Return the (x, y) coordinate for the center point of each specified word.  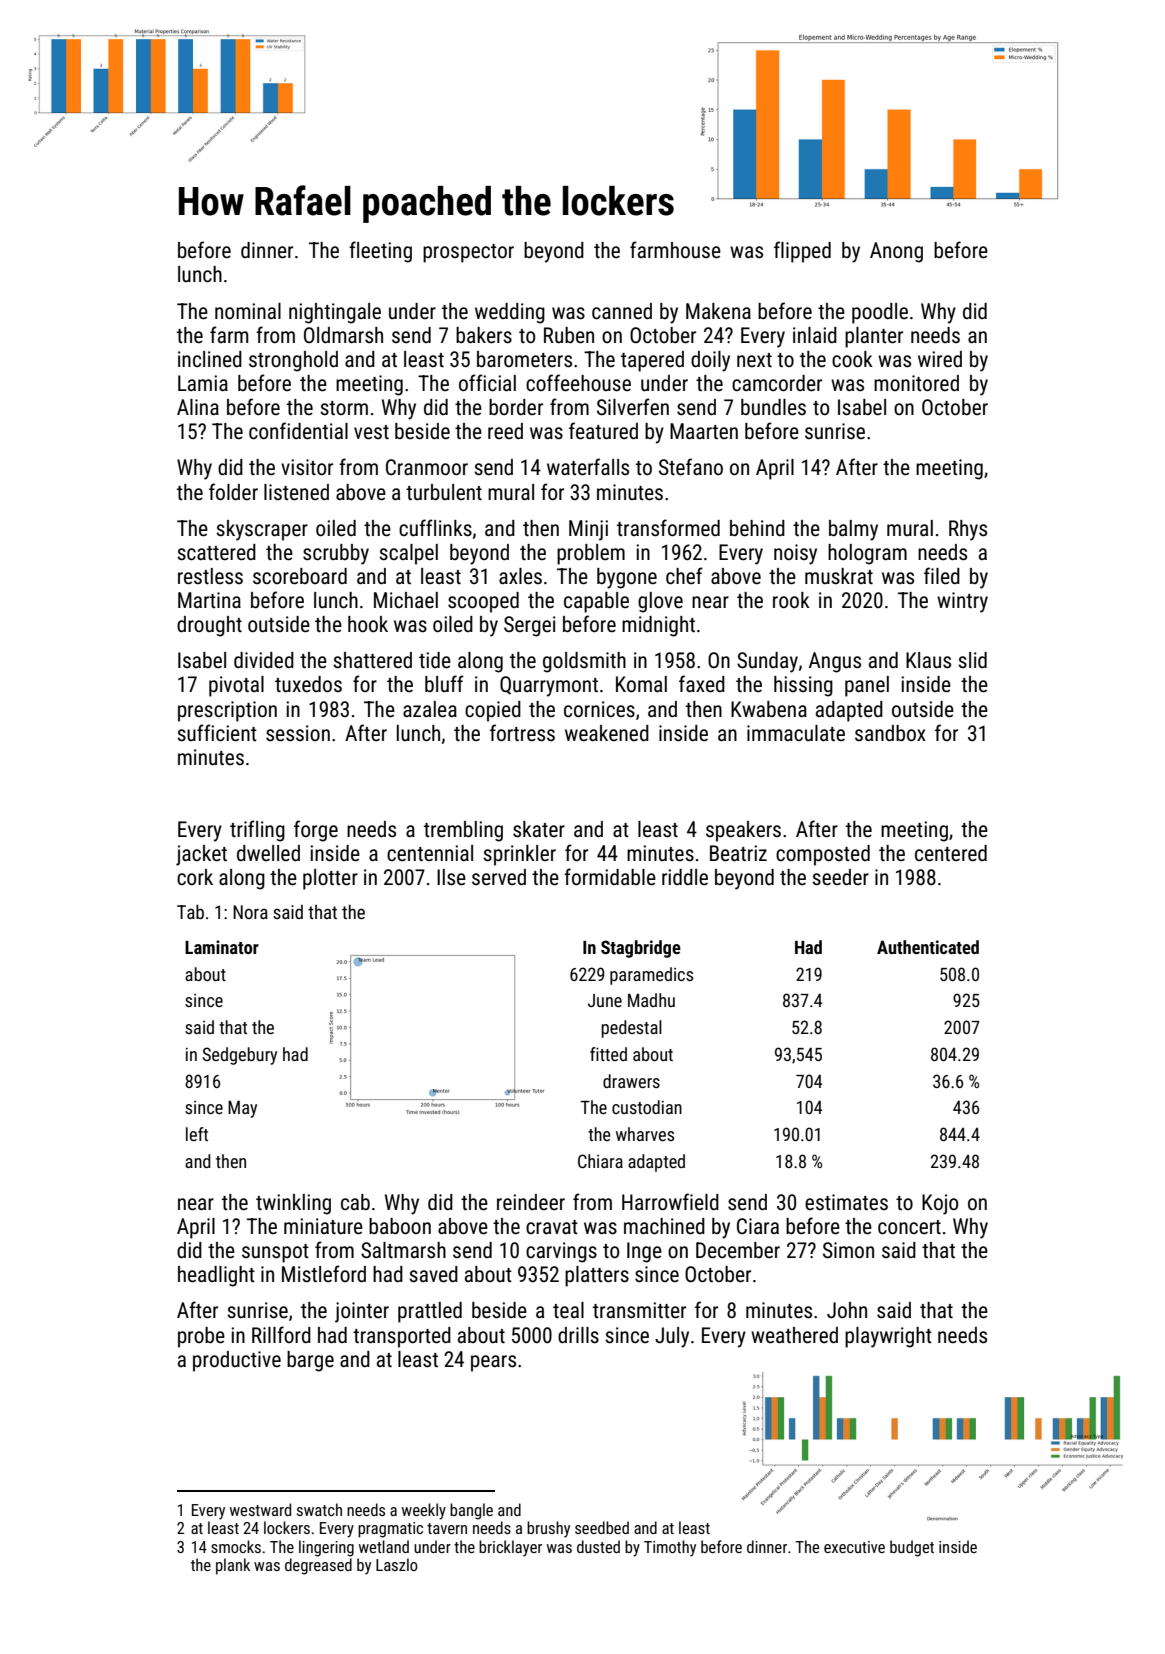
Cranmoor (427, 467)
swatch (319, 1509)
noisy (795, 554)
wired (940, 359)
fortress (522, 733)
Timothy (670, 1548)
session (298, 733)
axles (520, 576)
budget (912, 1548)
